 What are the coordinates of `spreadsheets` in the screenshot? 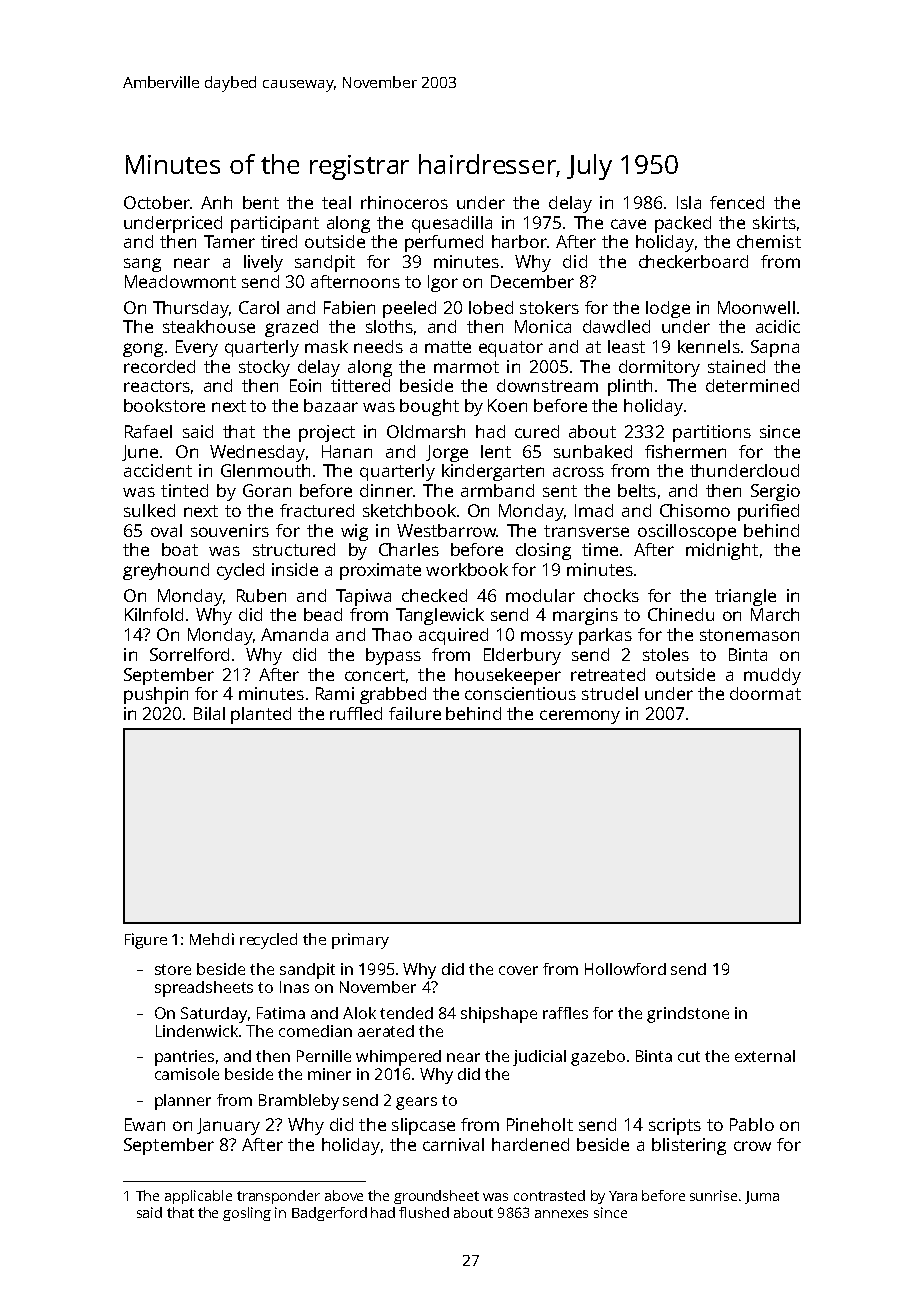 It's located at (204, 989).
